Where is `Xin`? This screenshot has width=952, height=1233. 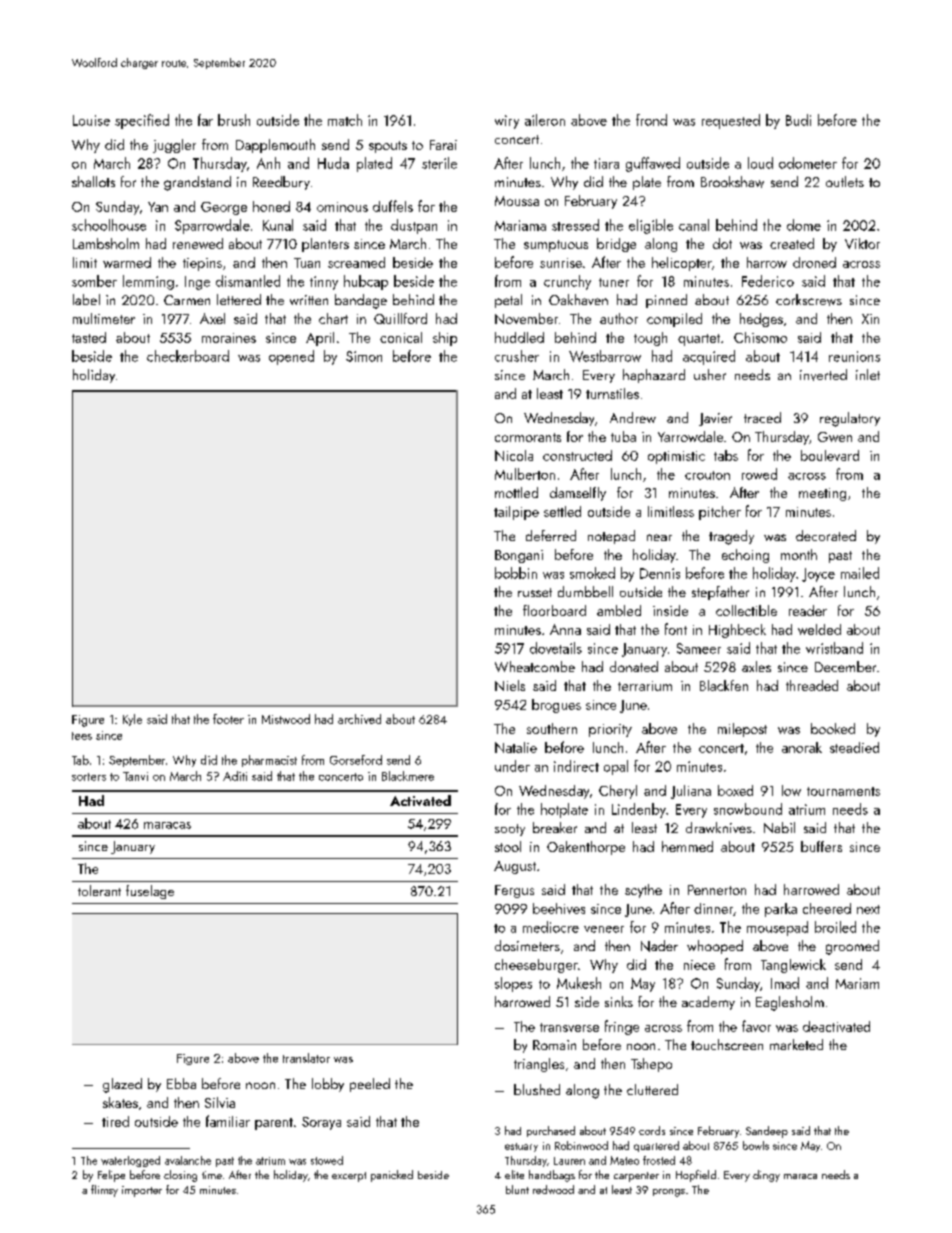
Xin is located at coordinates (870, 319).
